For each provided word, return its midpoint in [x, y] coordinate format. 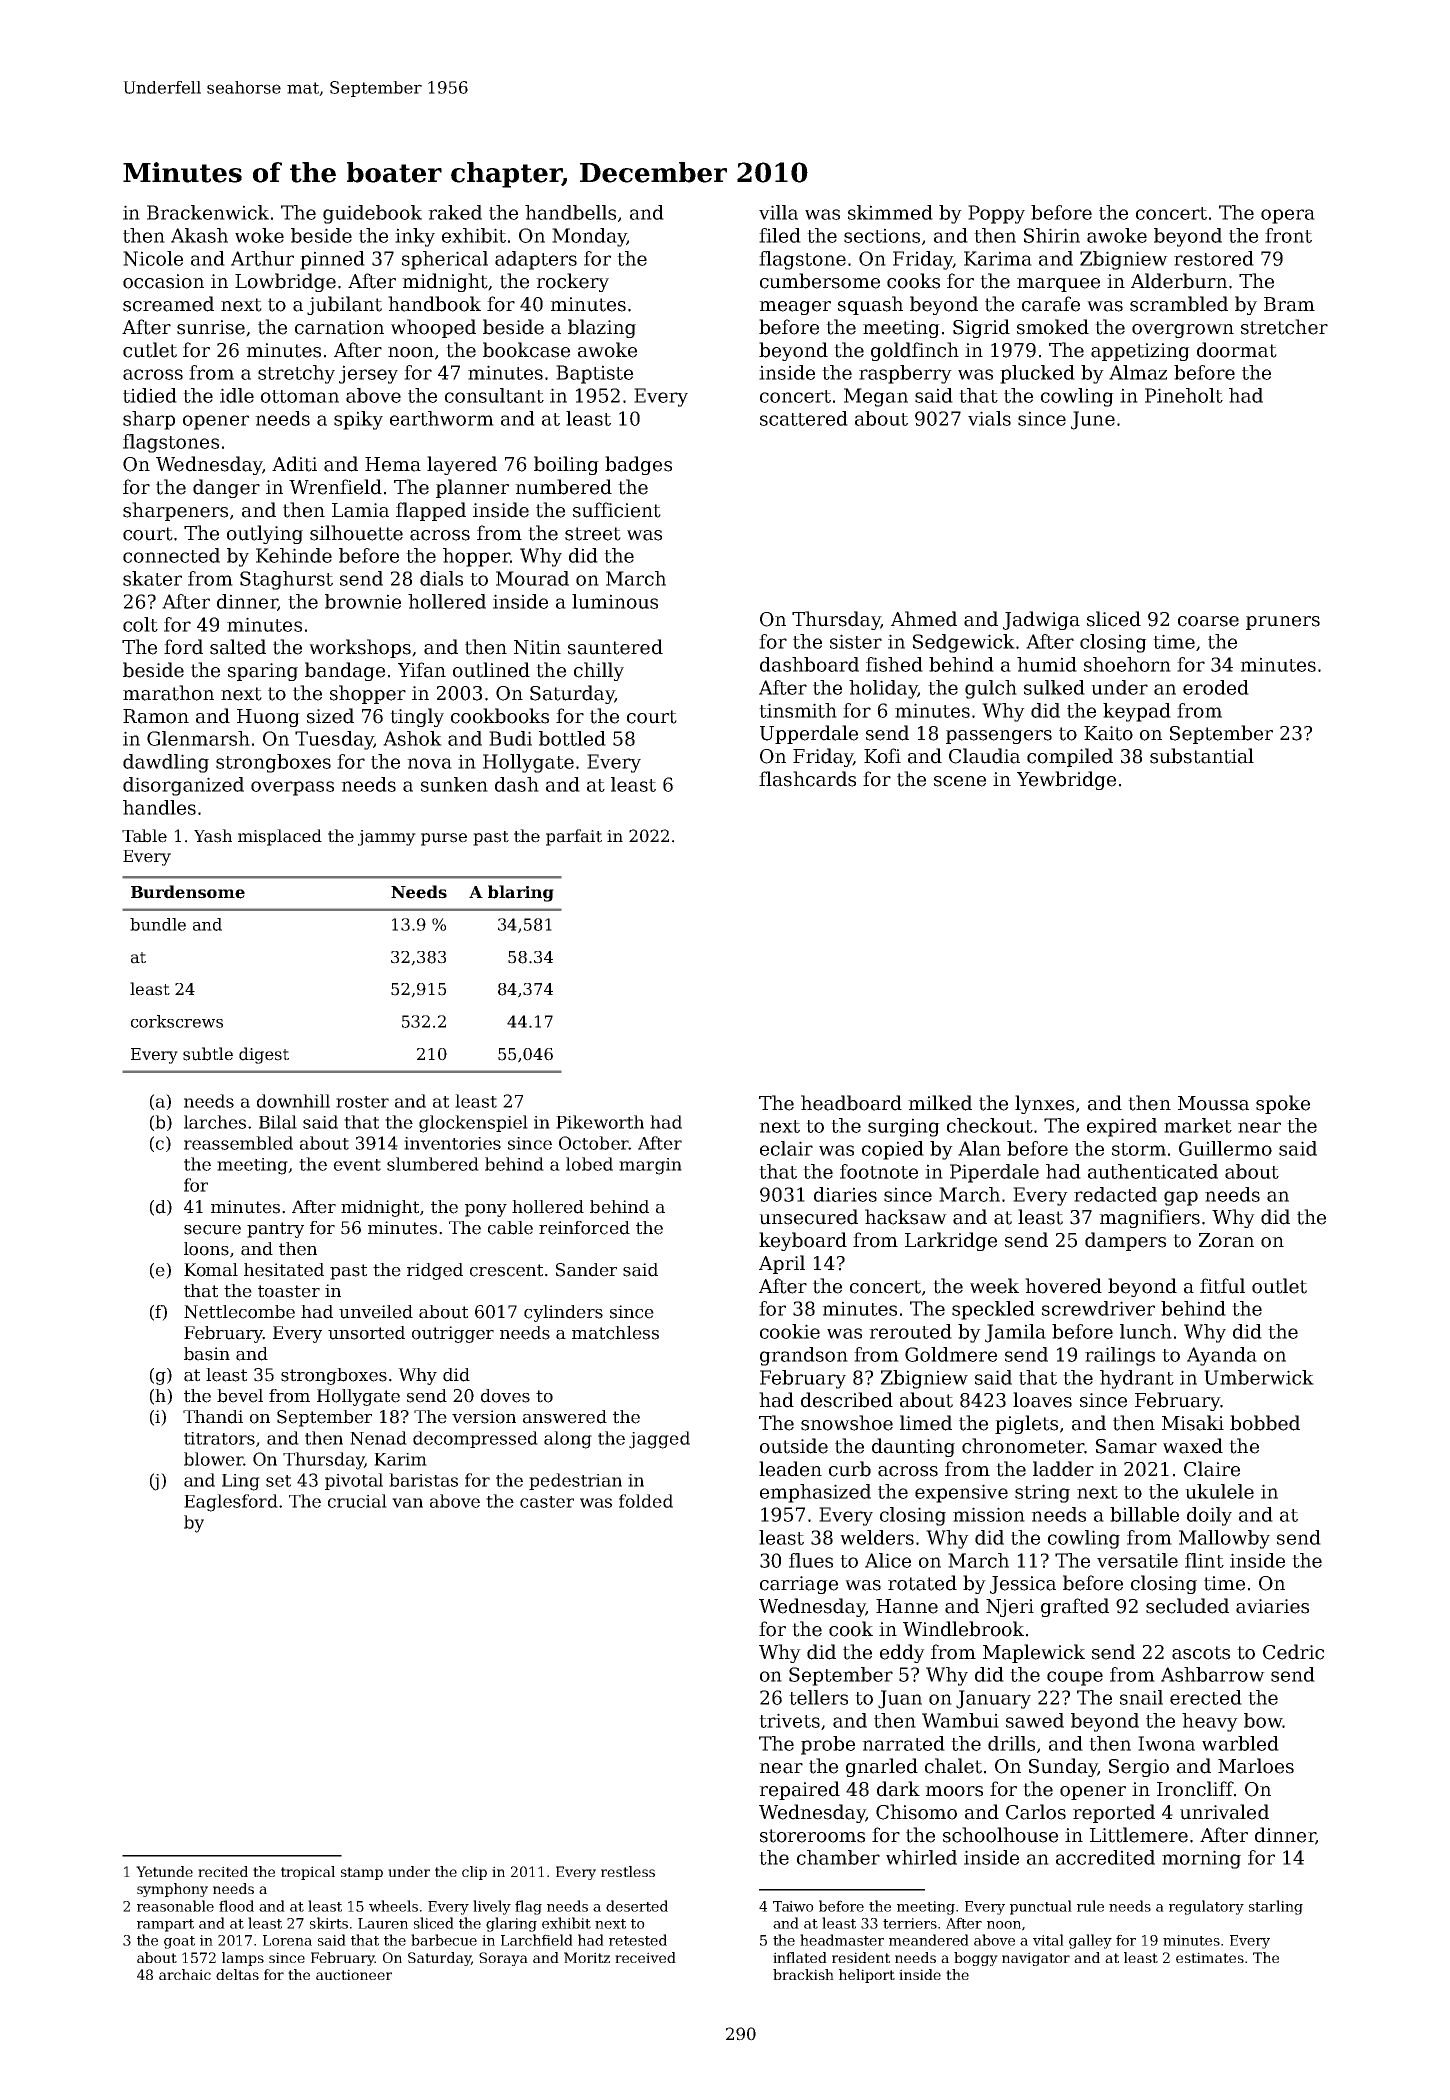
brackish [803, 1974]
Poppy [996, 214]
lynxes [1044, 1104]
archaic [185, 1974]
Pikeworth [600, 1122]
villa [778, 212]
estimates [1210, 1957]
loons [206, 1249]
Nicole [153, 258]
